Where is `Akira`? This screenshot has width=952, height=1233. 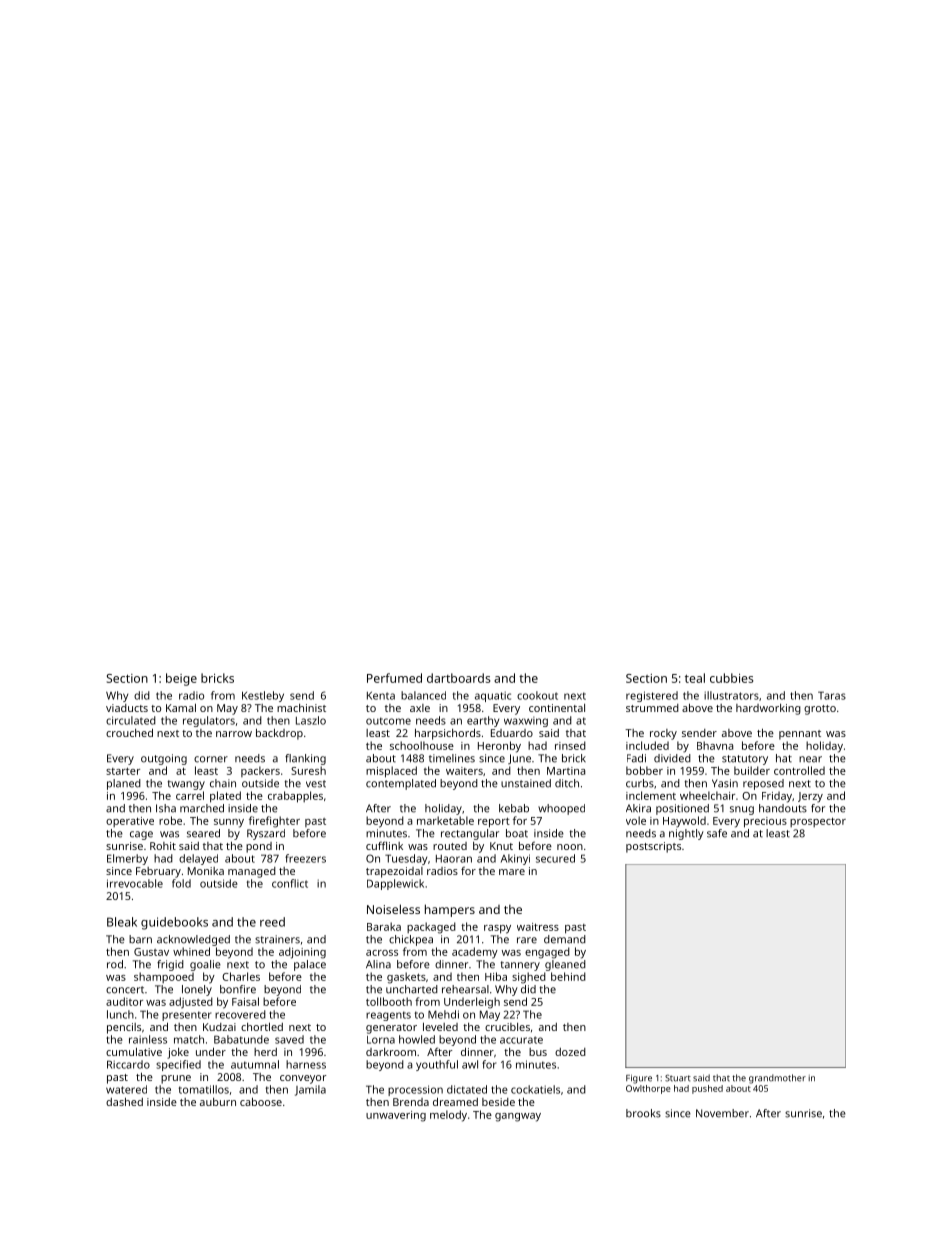
Akira is located at coordinates (638, 808).
